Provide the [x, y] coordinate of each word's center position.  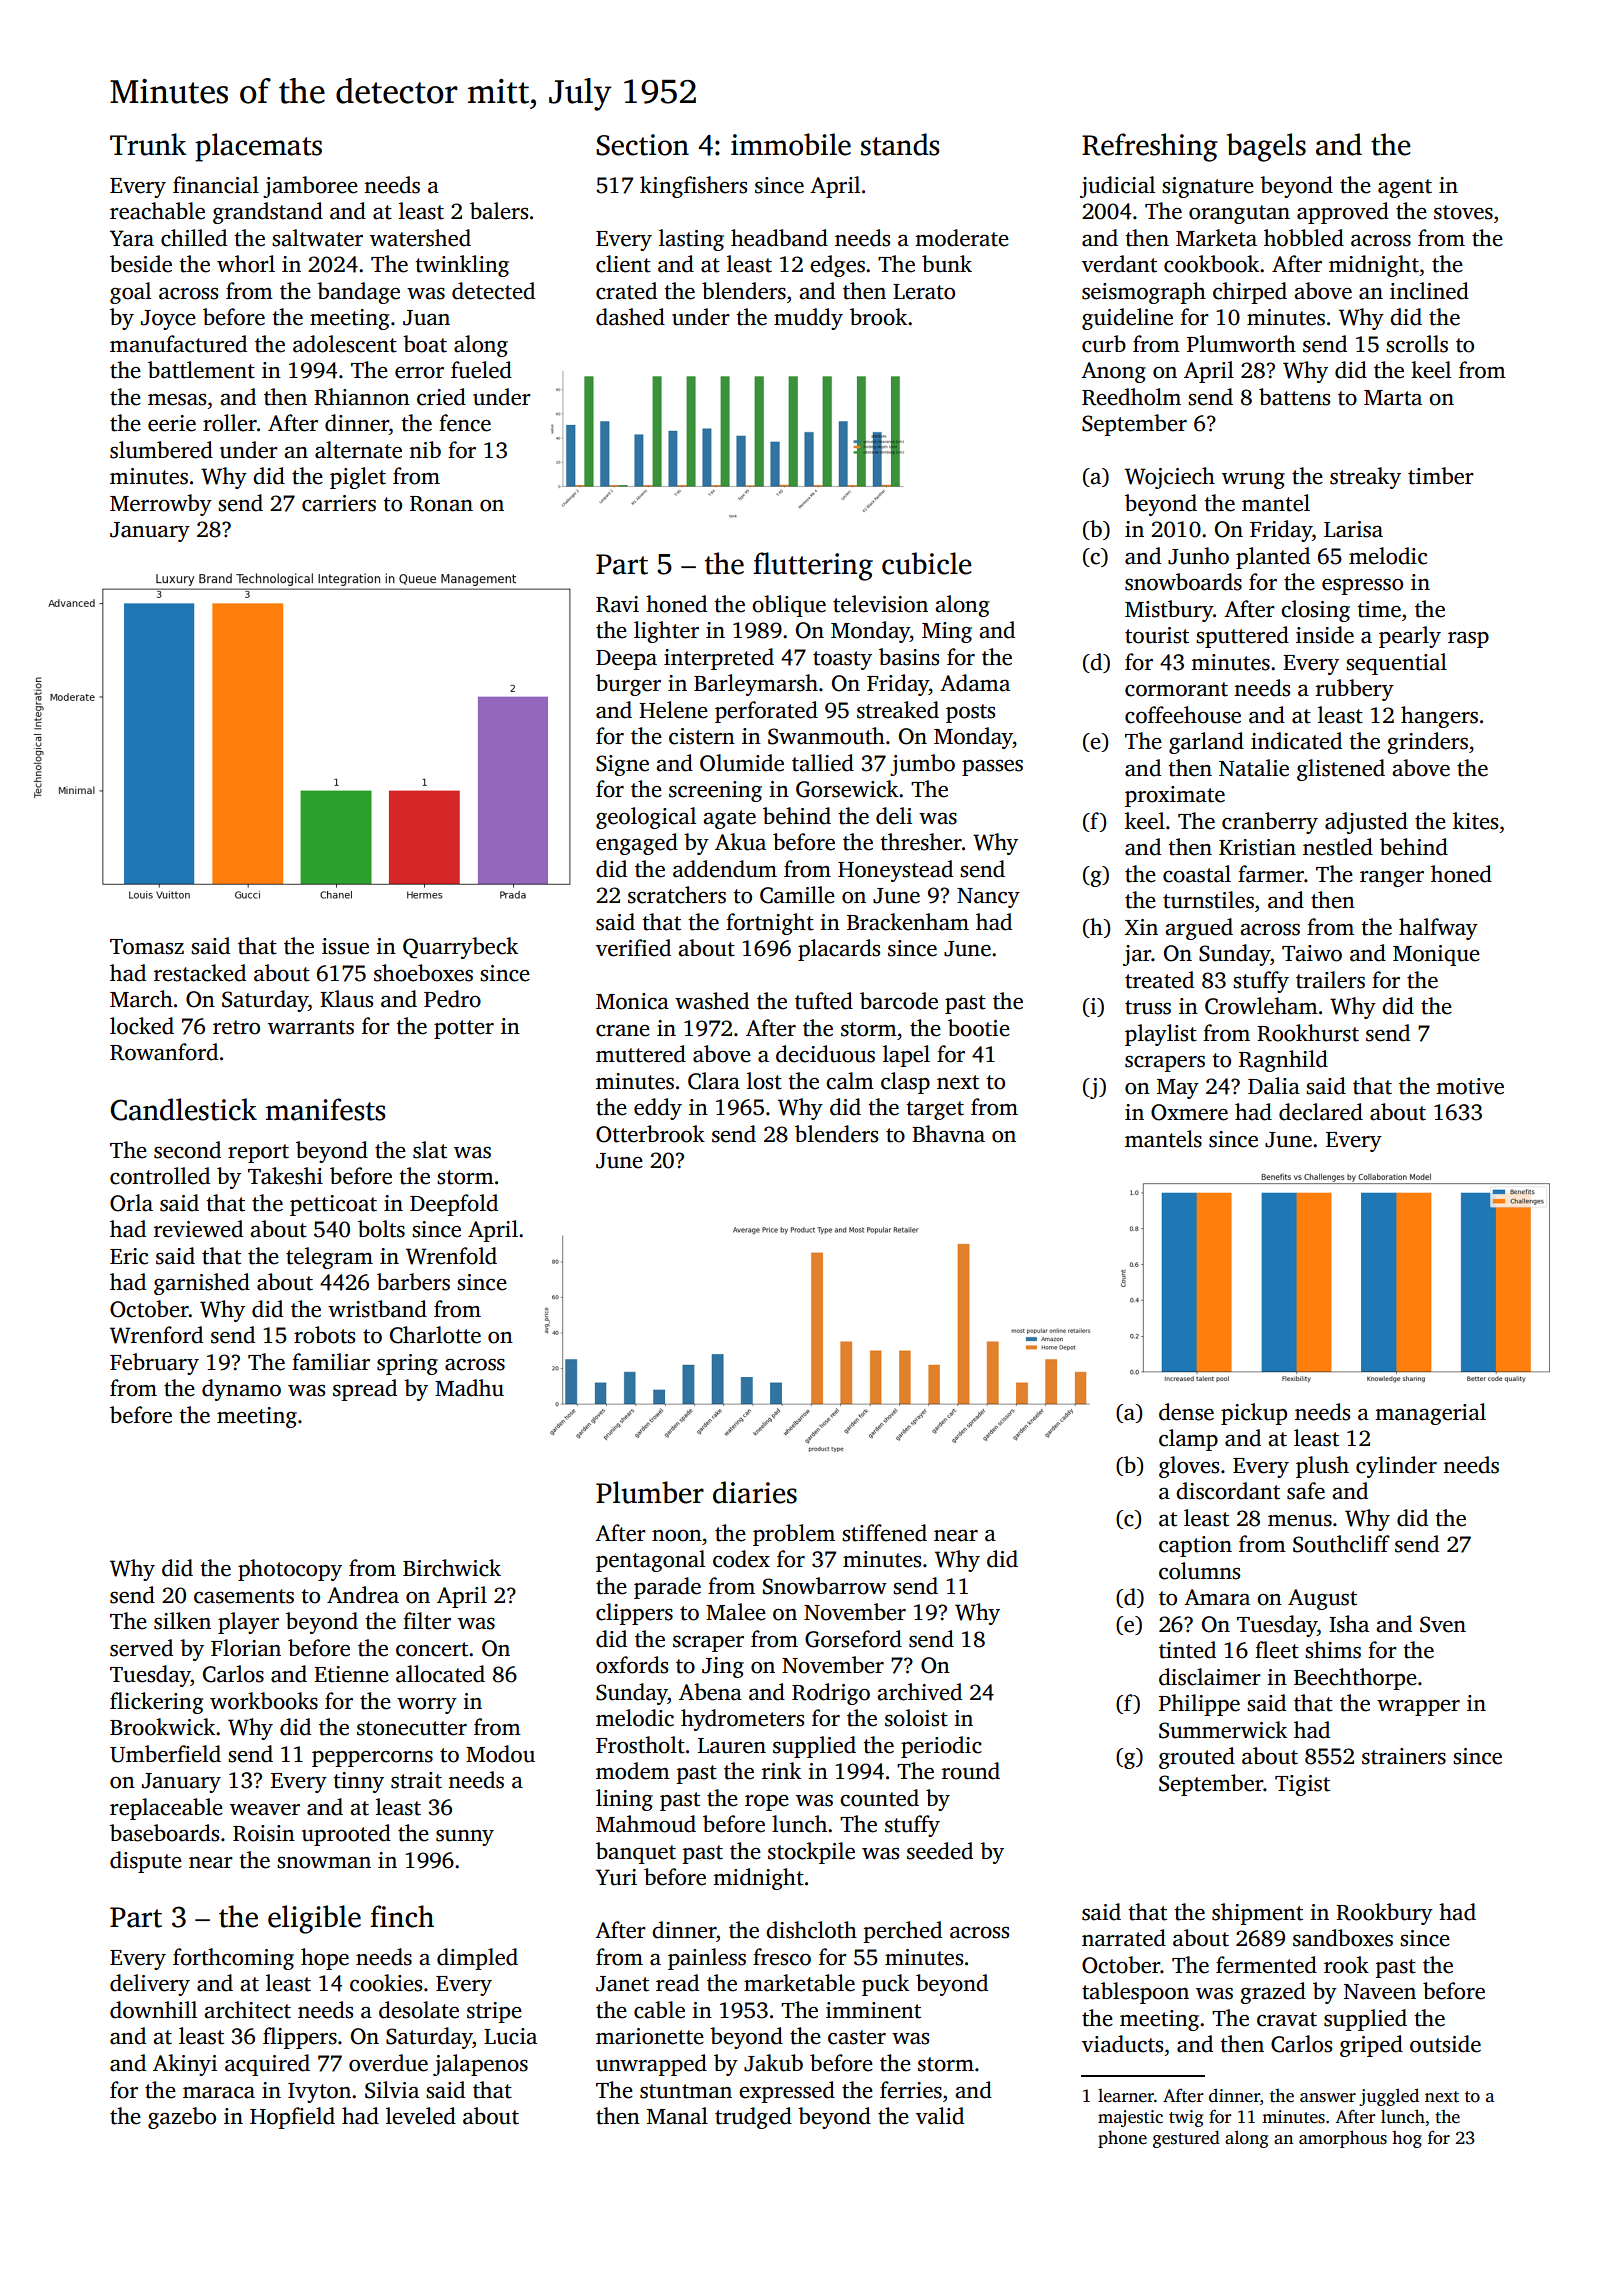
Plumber [650, 1492]
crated [626, 291]
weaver [265, 1810]
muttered [641, 1054]
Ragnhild [1283, 1061]
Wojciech [1170, 478]
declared [1321, 1112]
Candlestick [183, 1109]
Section [642, 145]
